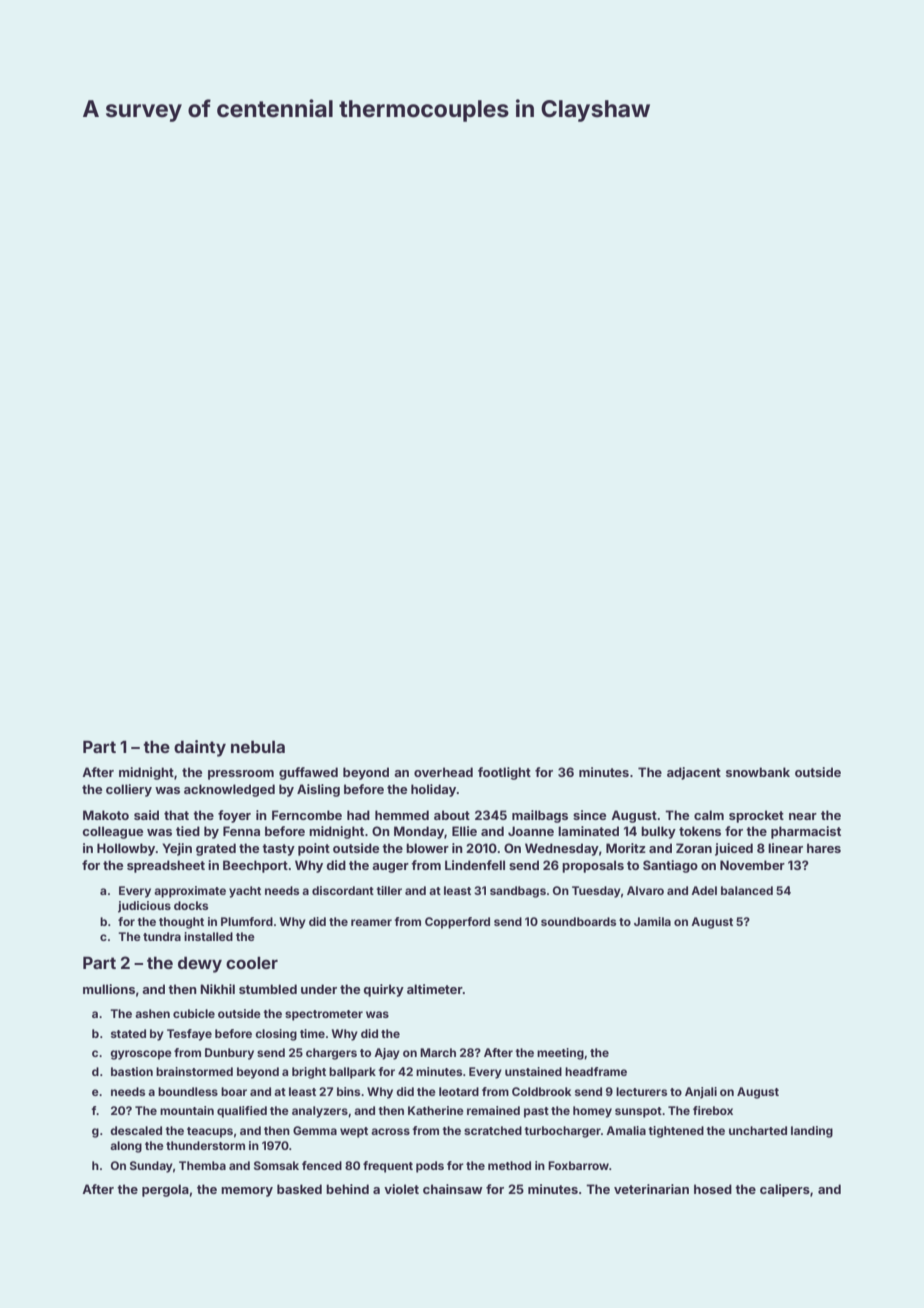 The image size is (924, 1308). What do you see at coordinates (596, 1071) in the page?
I see `headframe` at bounding box center [596, 1071].
